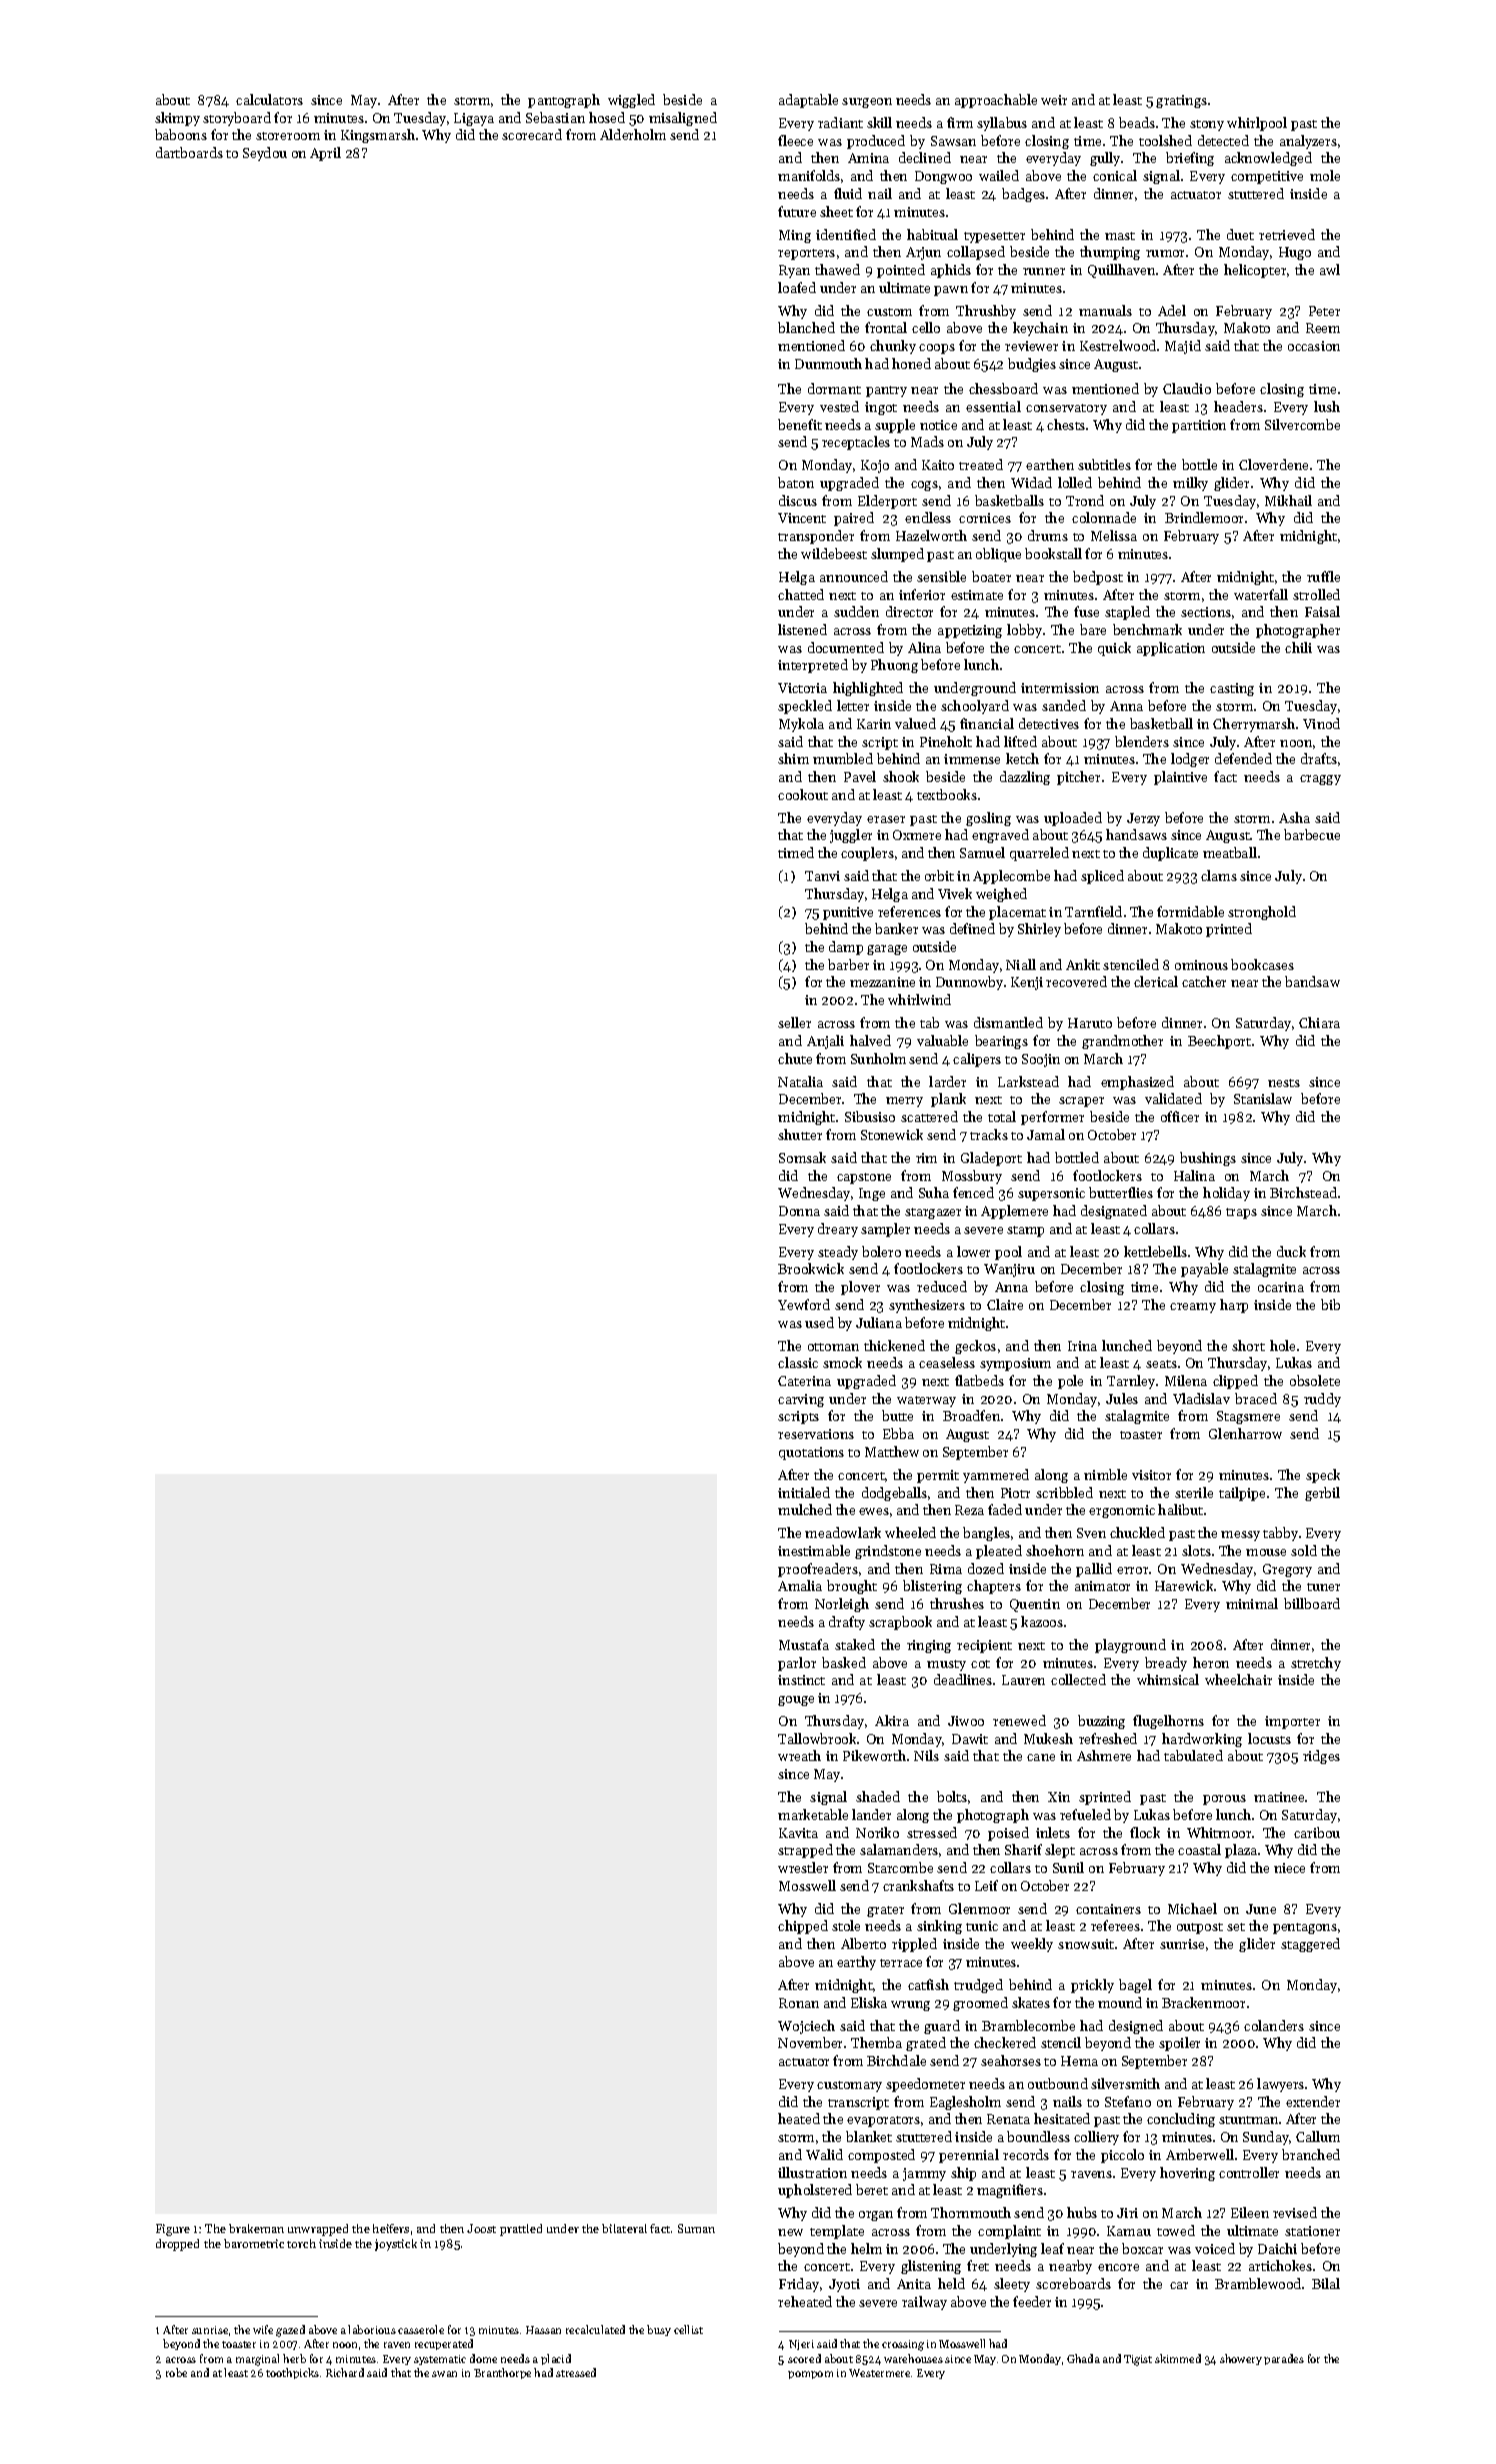 The image size is (1496, 2464). What do you see at coordinates (269, 99) in the document?
I see `calculators` at bounding box center [269, 99].
